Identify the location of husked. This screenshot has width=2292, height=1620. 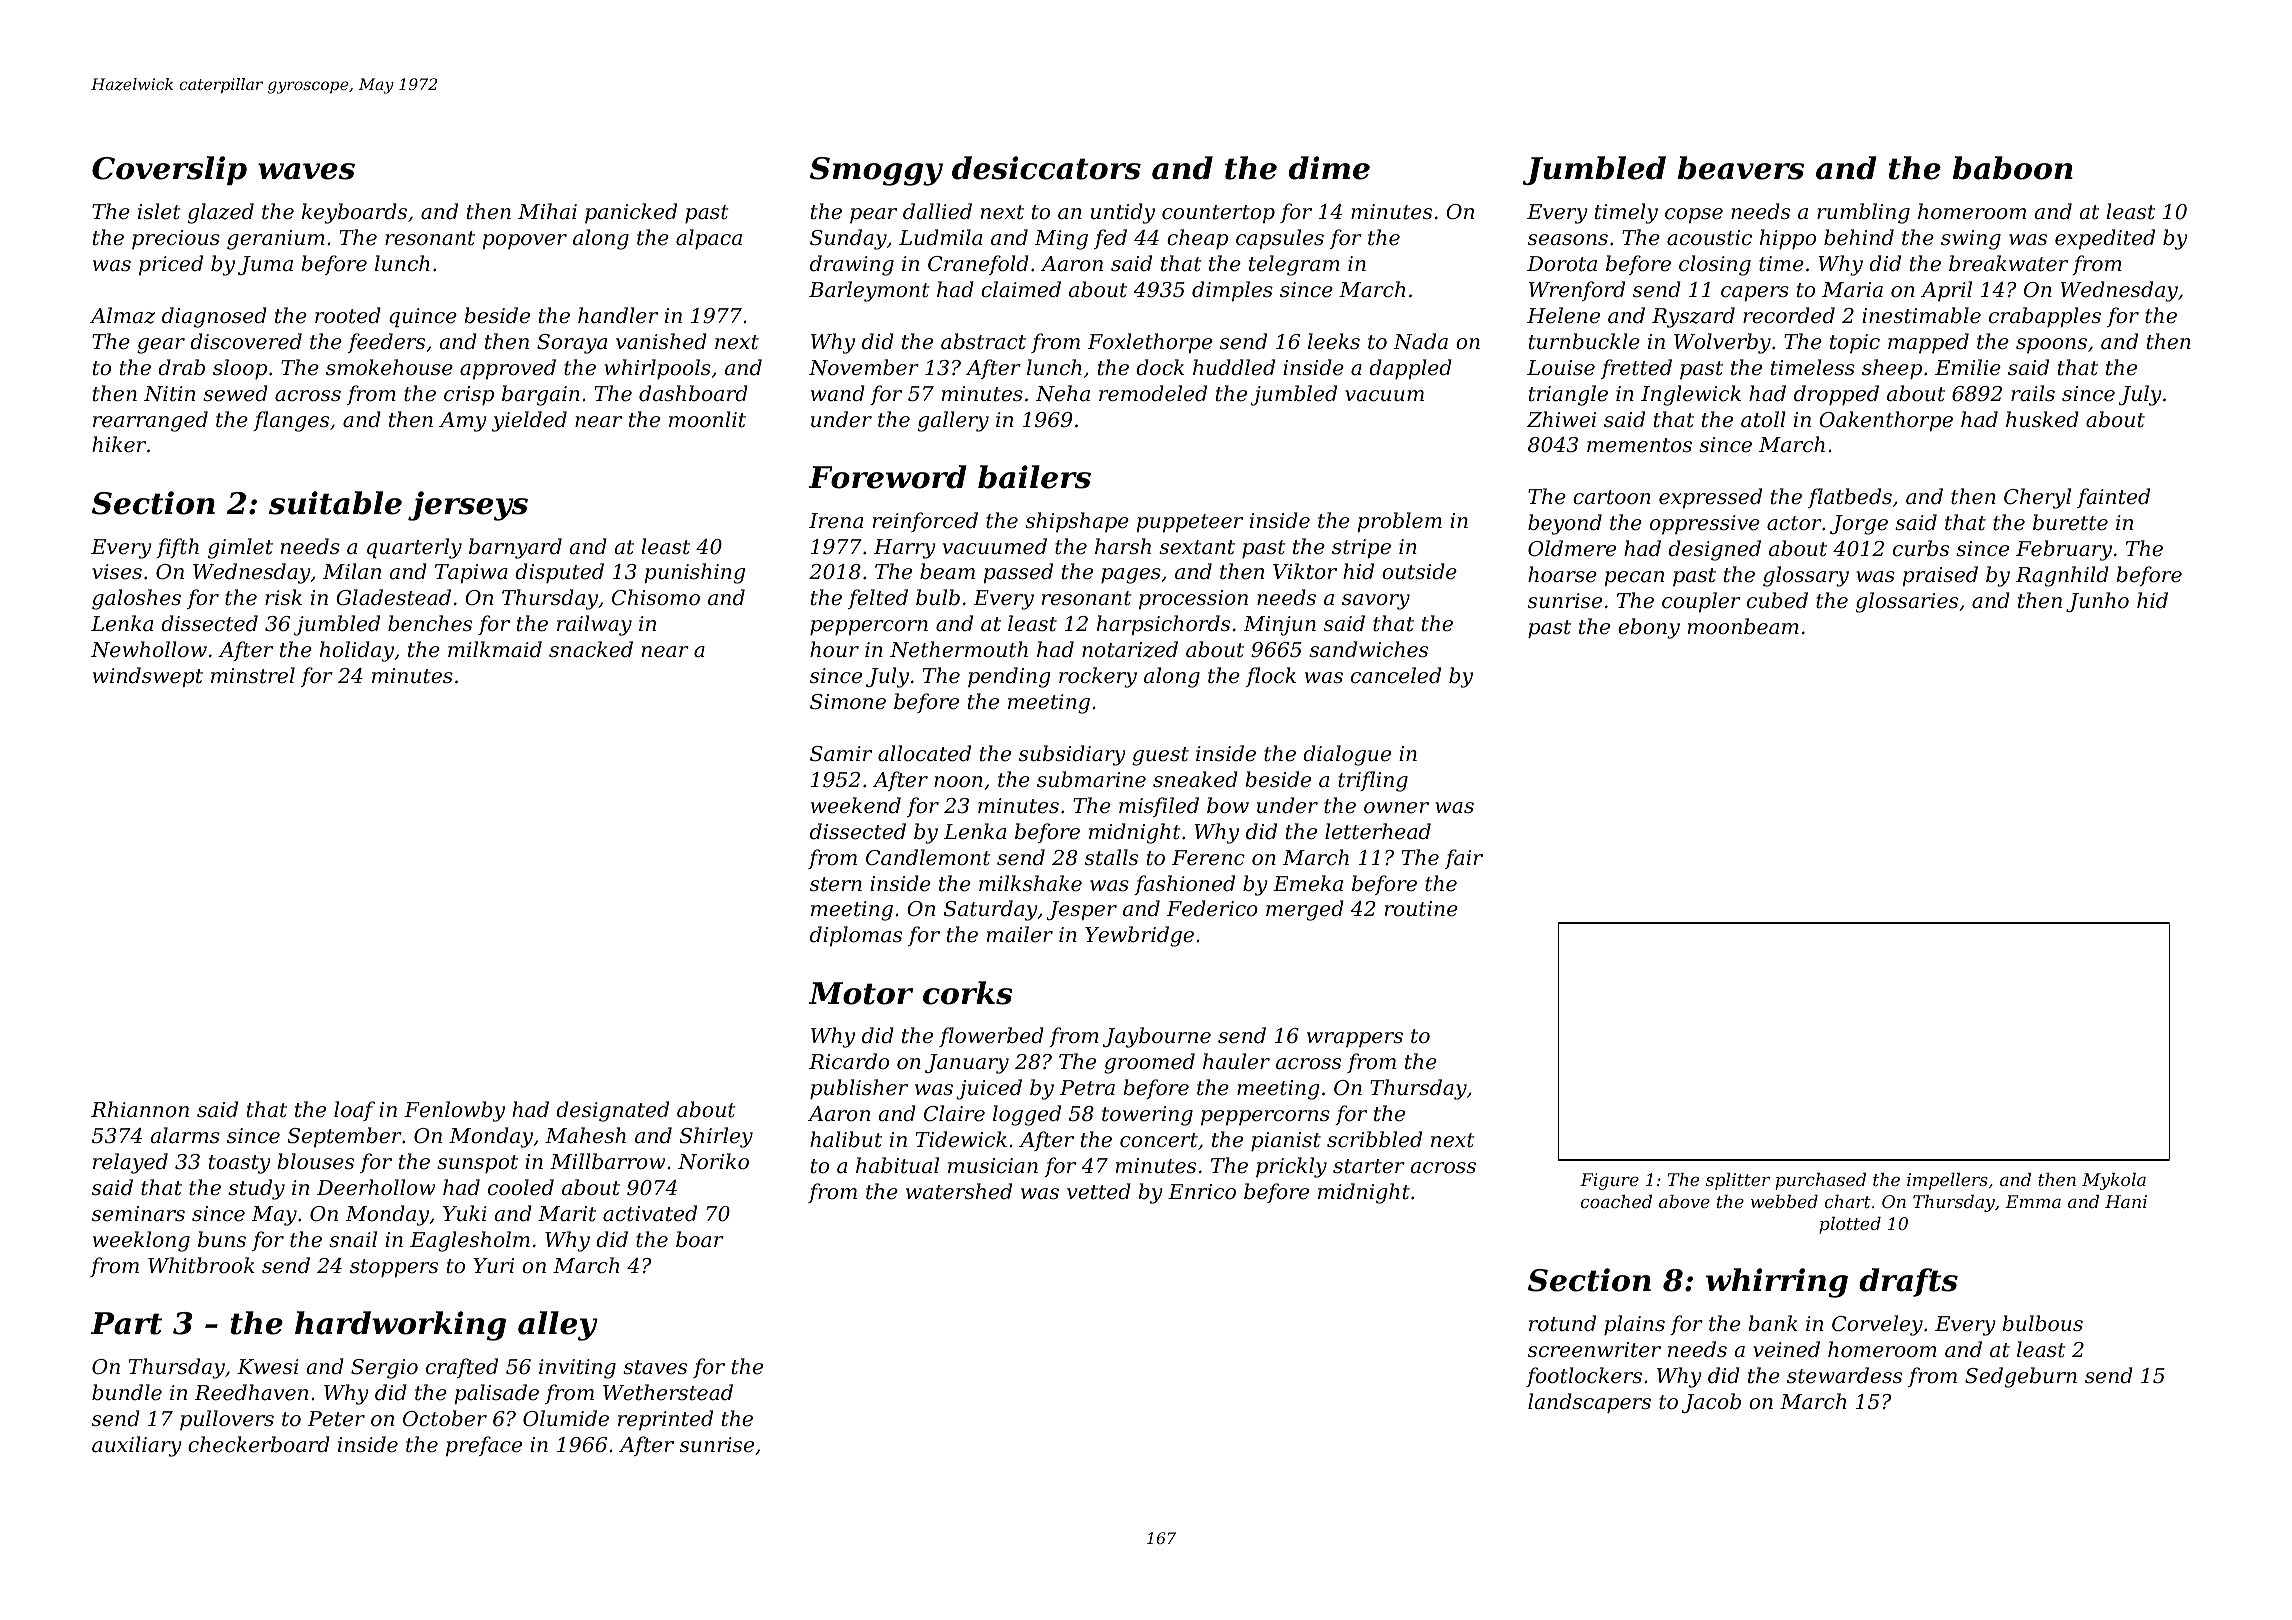
(2042, 419).
